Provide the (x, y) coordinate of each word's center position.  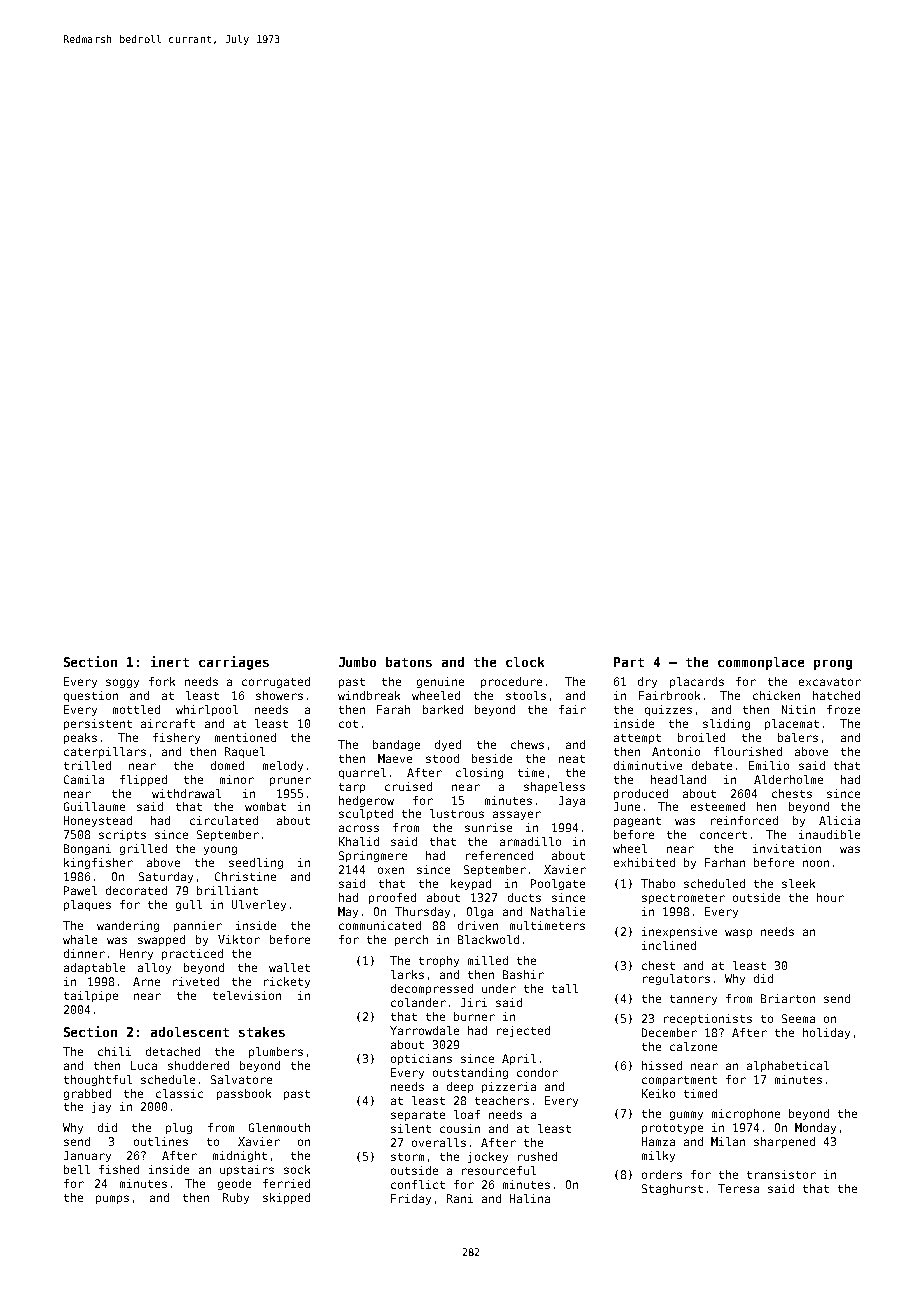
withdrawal (186, 793)
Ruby (236, 1198)
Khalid (359, 841)
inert (170, 661)
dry (647, 682)
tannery (693, 1000)
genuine (440, 682)
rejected (523, 1031)
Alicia (839, 820)
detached (173, 1051)
